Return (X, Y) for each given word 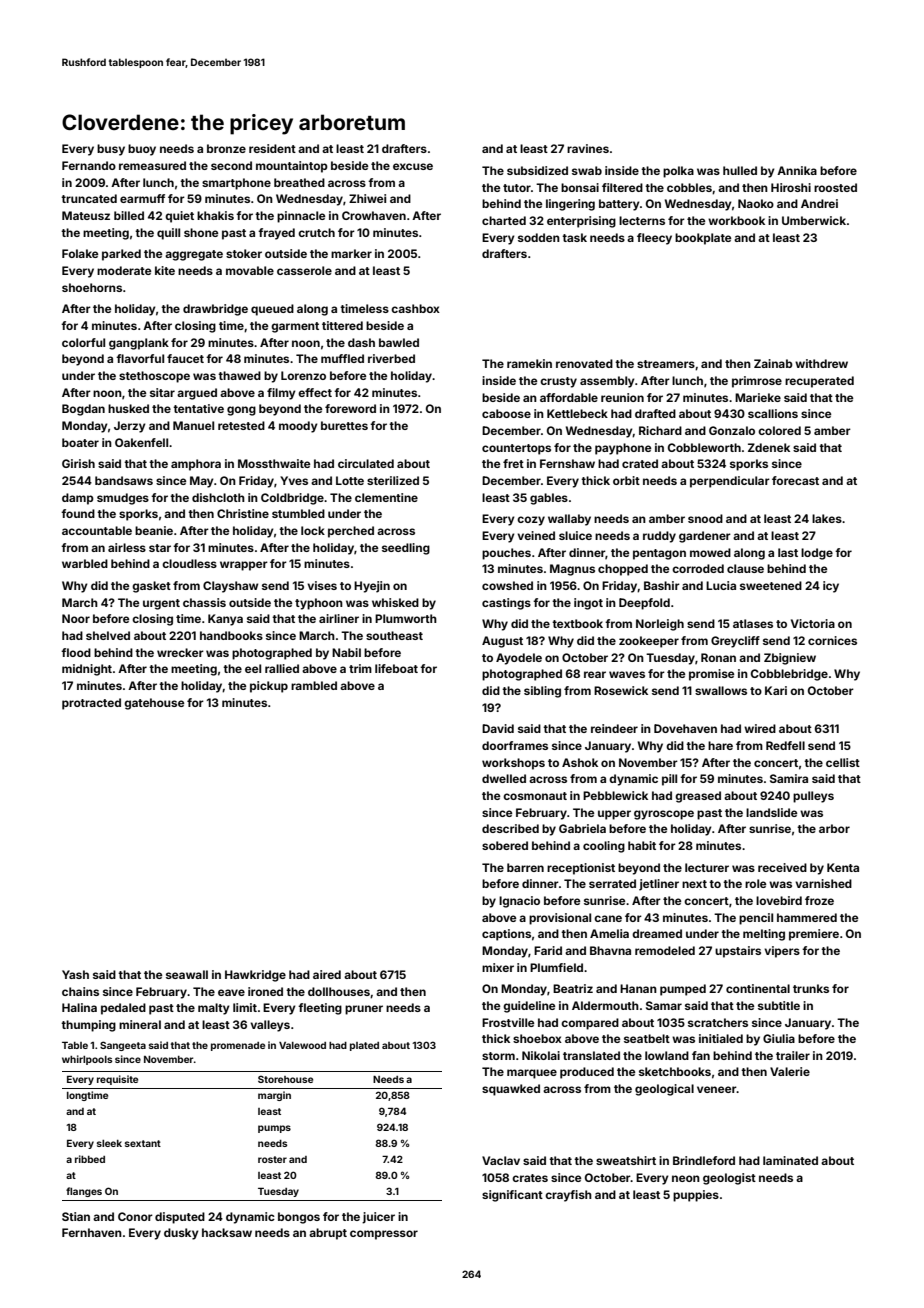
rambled (314, 685)
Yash (75, 974)
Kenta (843, 867)
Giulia (779, 1038)
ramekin (529, 363)
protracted (91, 704)
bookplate (703, 239)
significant (512, 1196)
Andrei (819, 203)
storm (498, 1056)
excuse (413, 166)
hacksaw (227, 1232)
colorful (83, 342)
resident (272, 148)
